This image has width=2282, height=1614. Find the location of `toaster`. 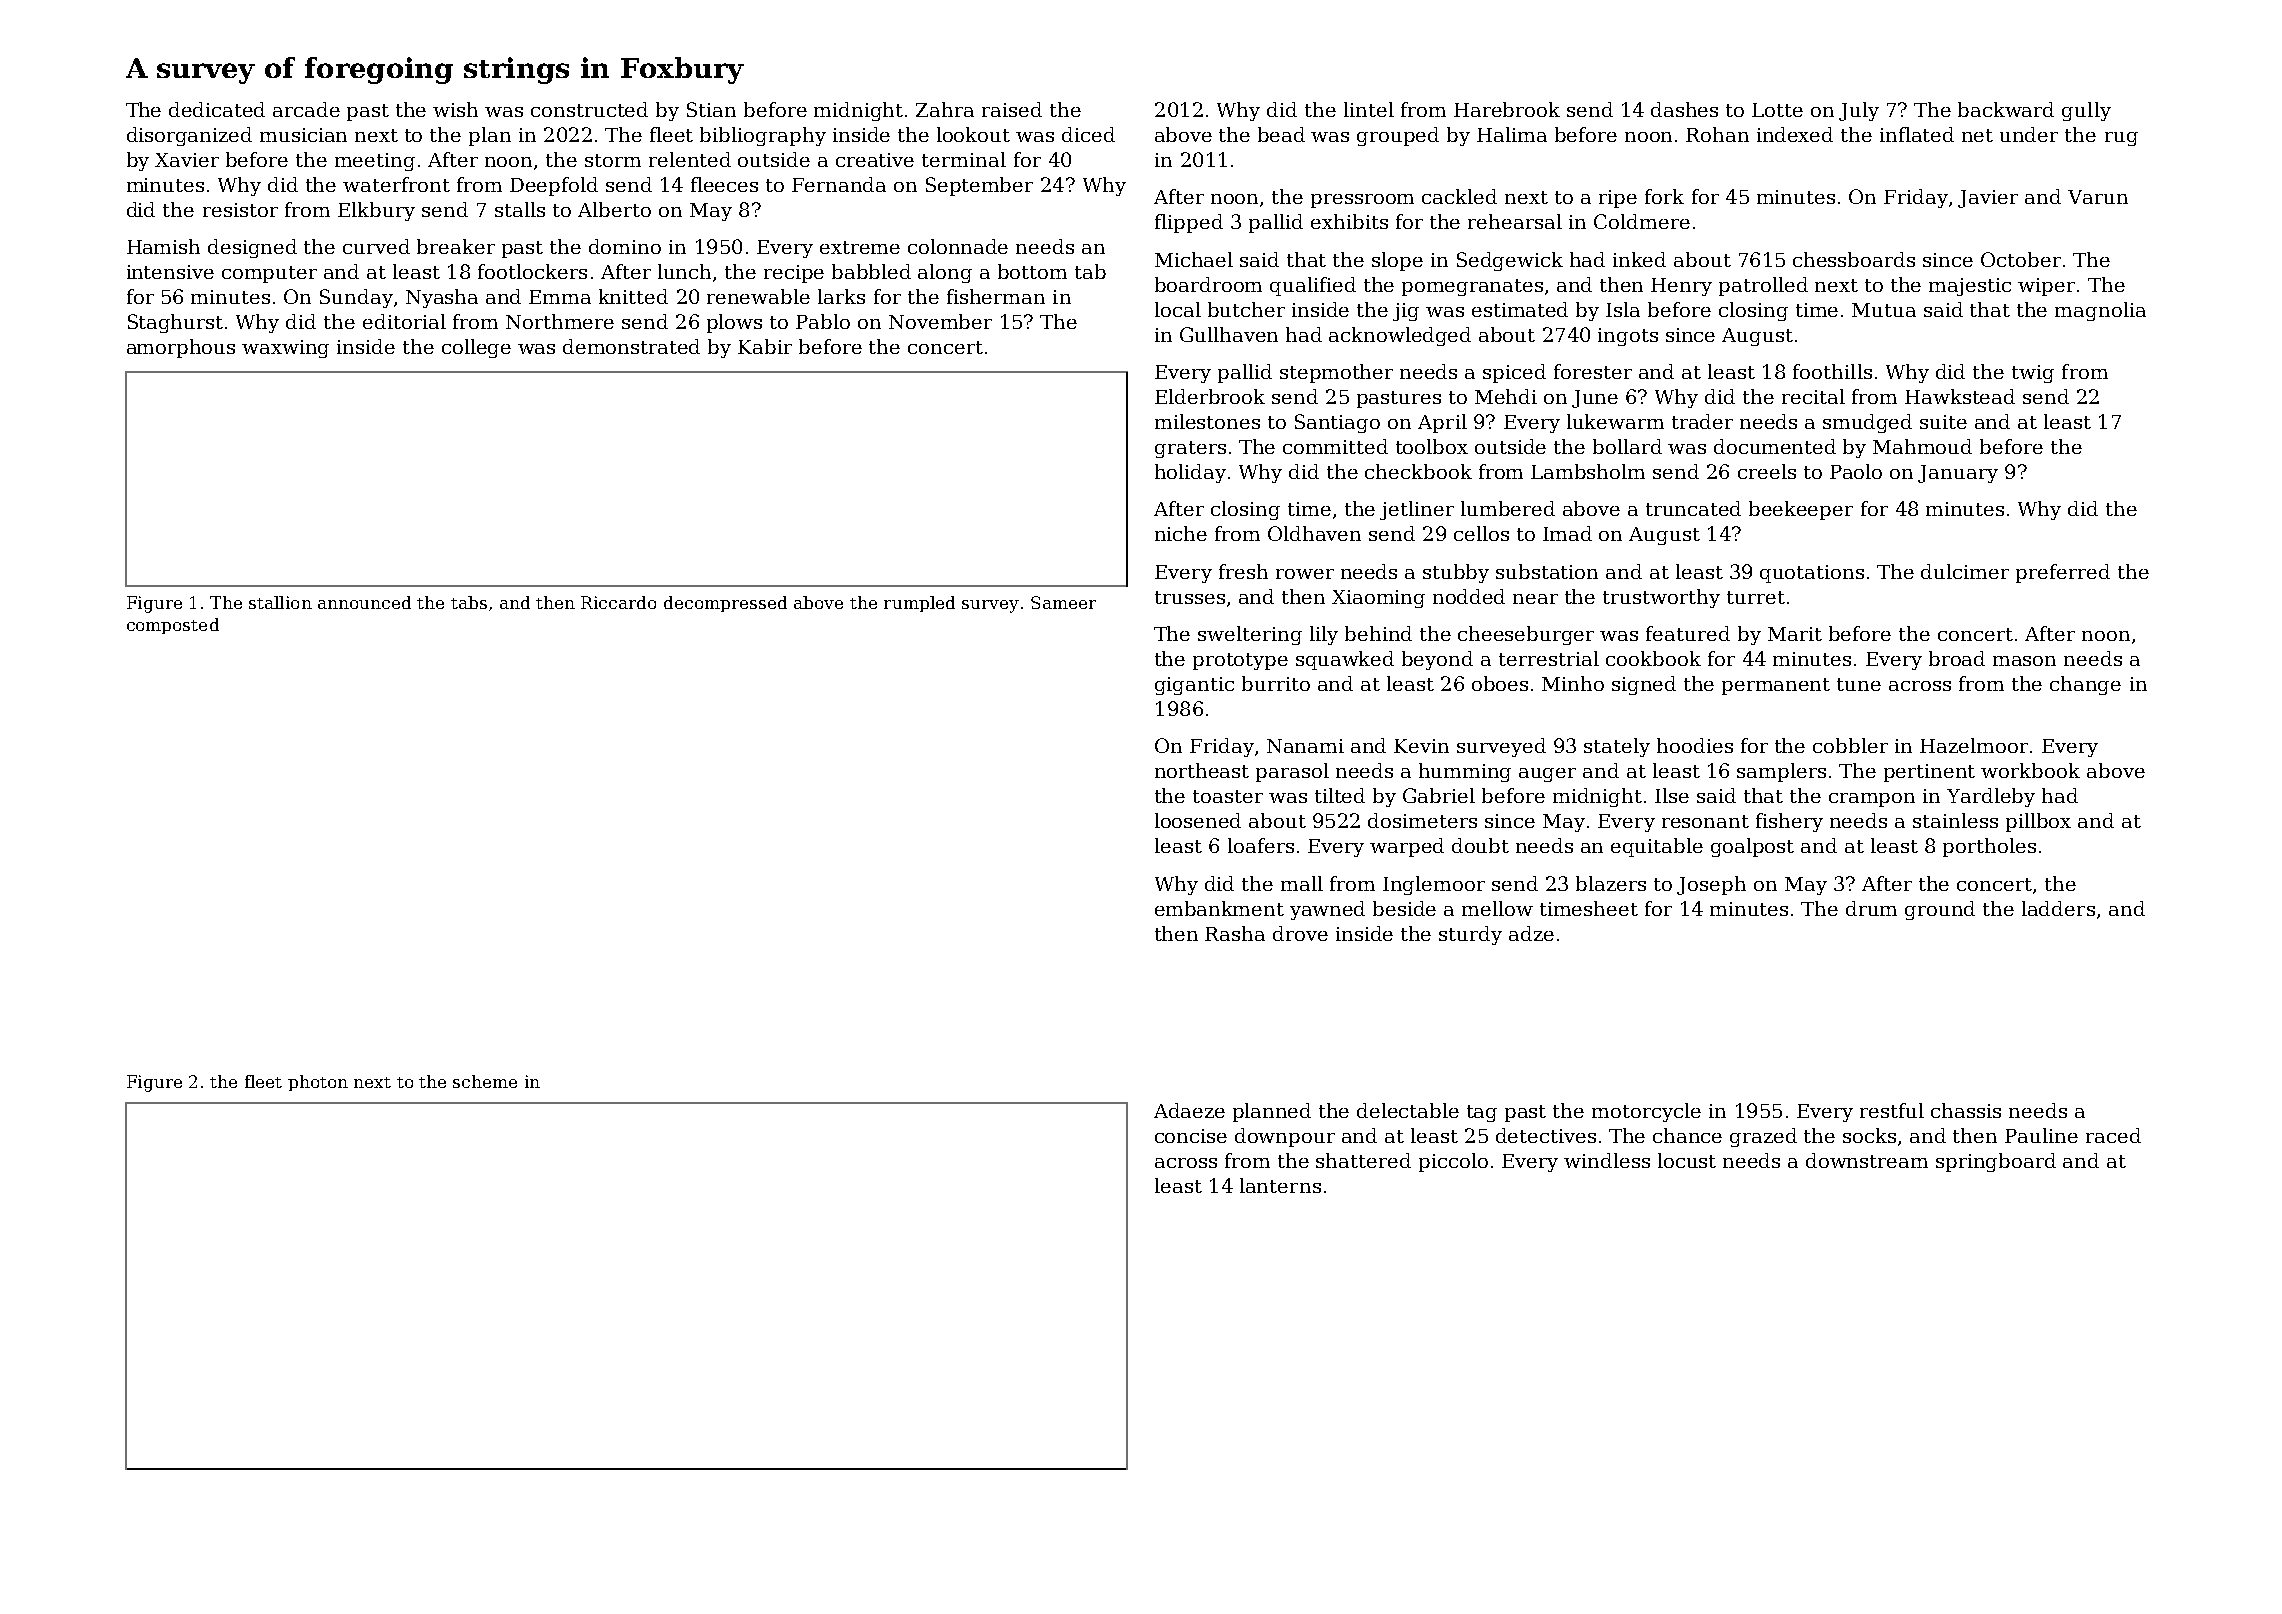

toaster is located at coordinates (1228, 796).
